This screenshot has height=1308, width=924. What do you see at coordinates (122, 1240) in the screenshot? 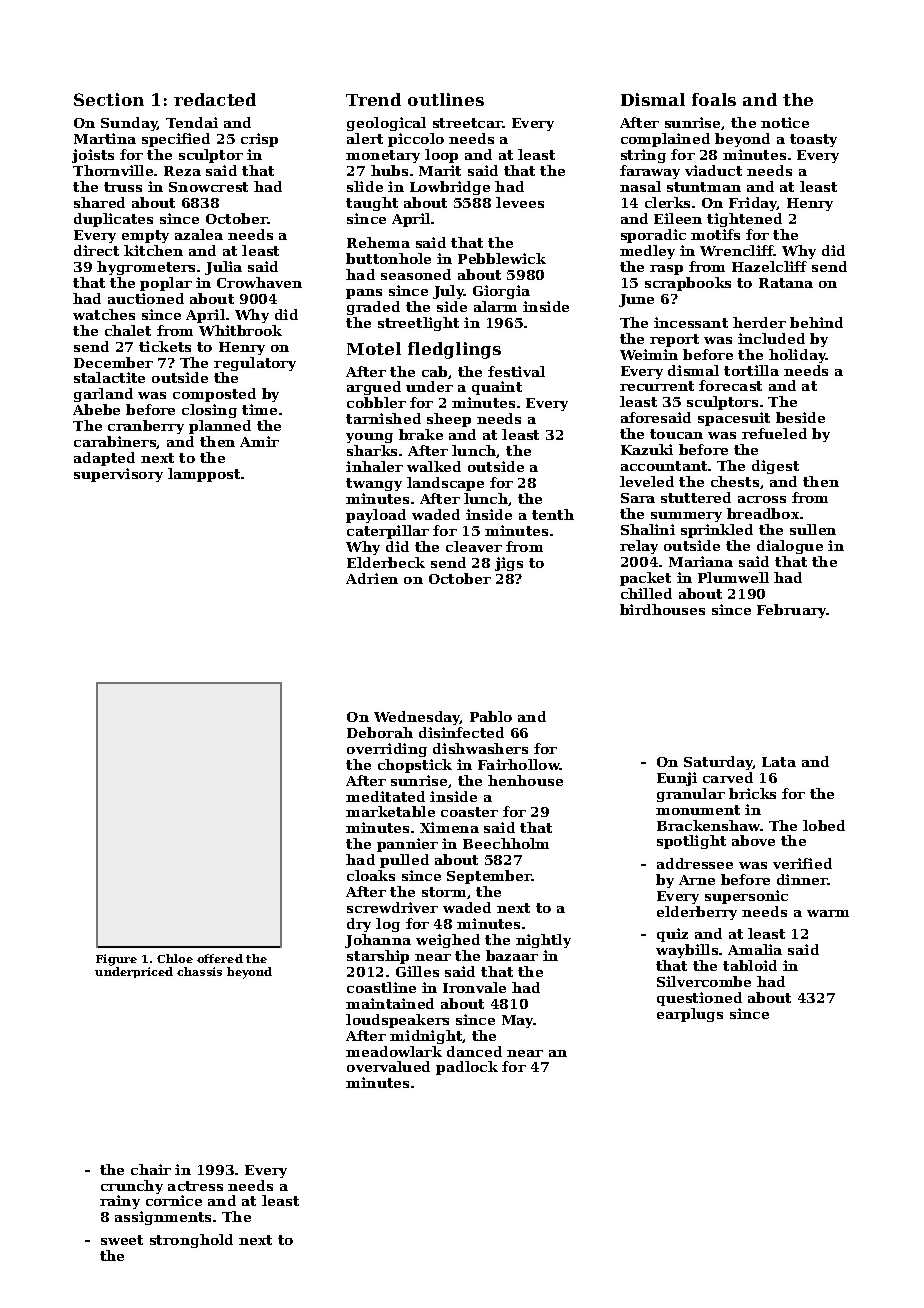
I see `sweet` at bounding box center [122, 1240].
